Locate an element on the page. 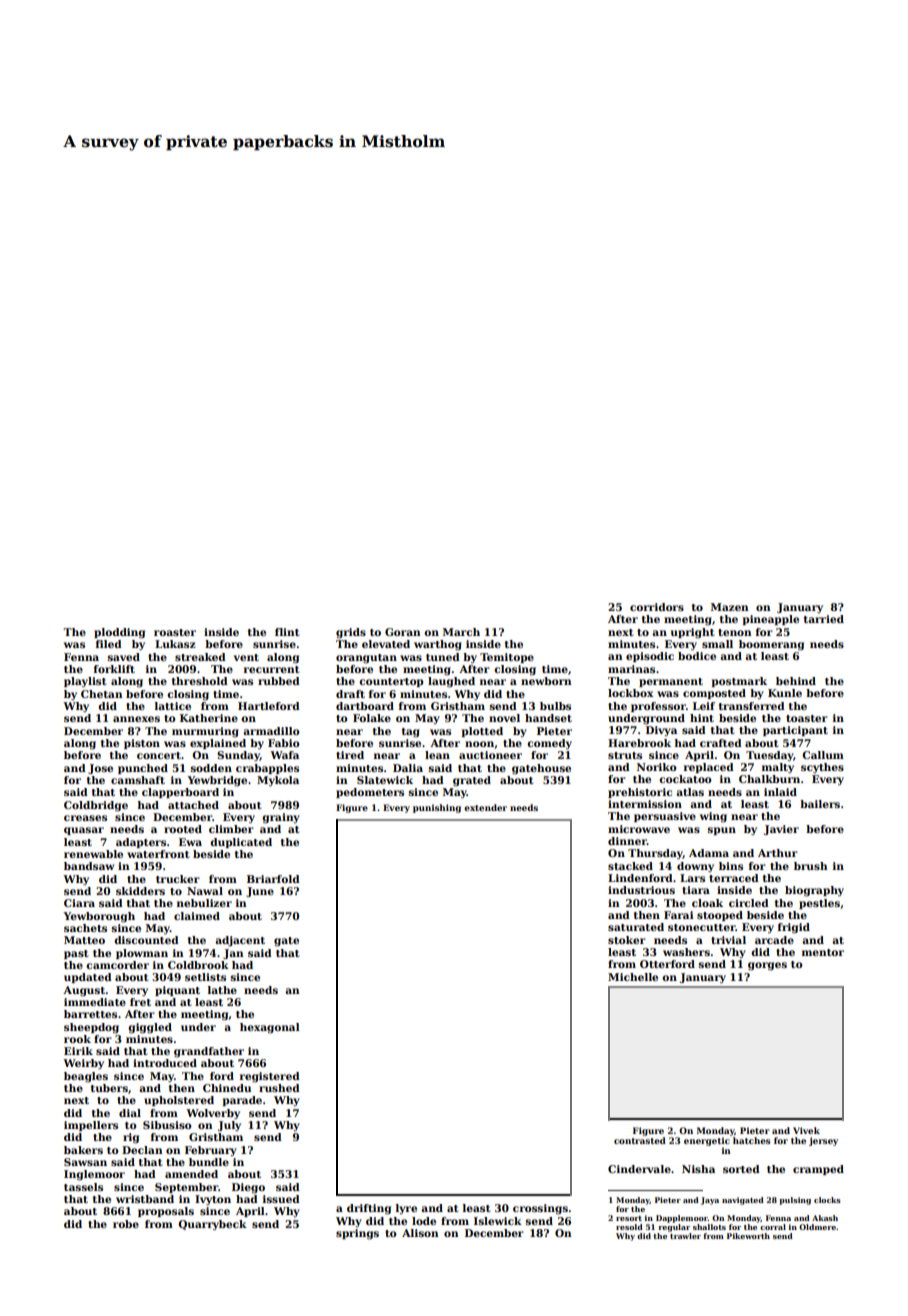 Image resolution: width=908 pixels, height=1316 pixels. bailers is located at coordinates (820, 804).
